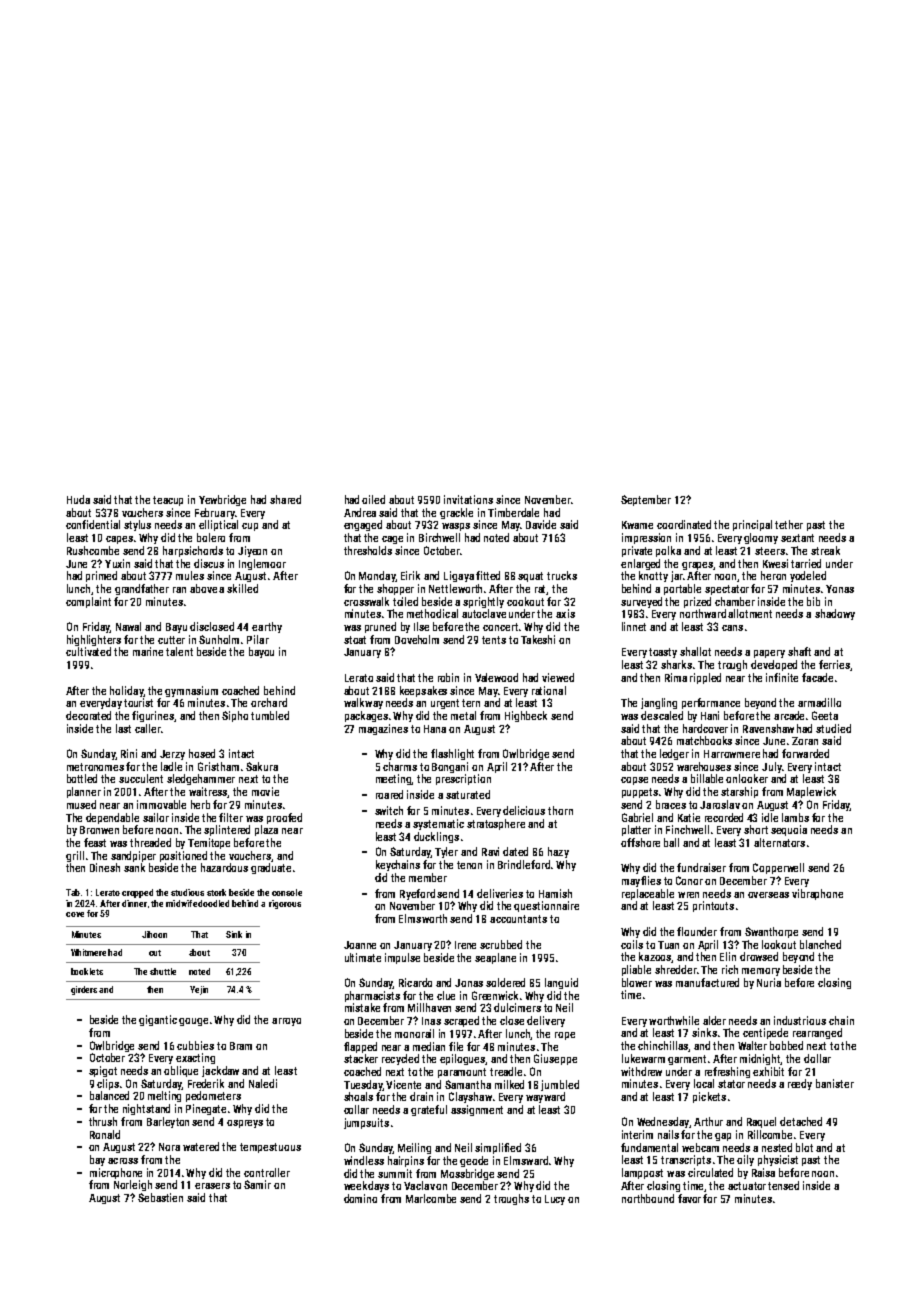 This screenshot has height=1308, width=924. I want to click on Samir, so click(257, 1184).
